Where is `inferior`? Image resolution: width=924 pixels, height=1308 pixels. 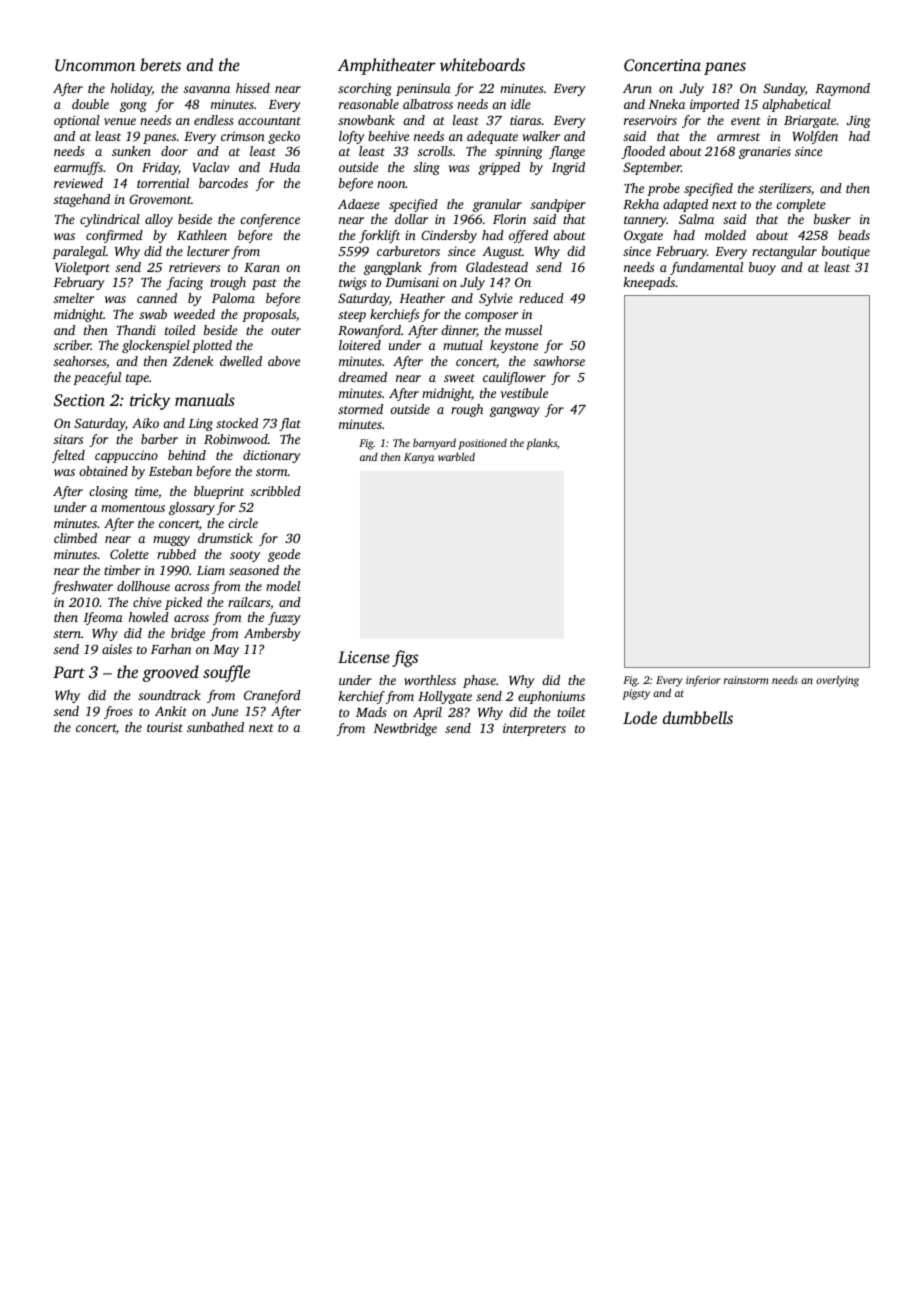
inferior is located at coordinates (703, 681).
